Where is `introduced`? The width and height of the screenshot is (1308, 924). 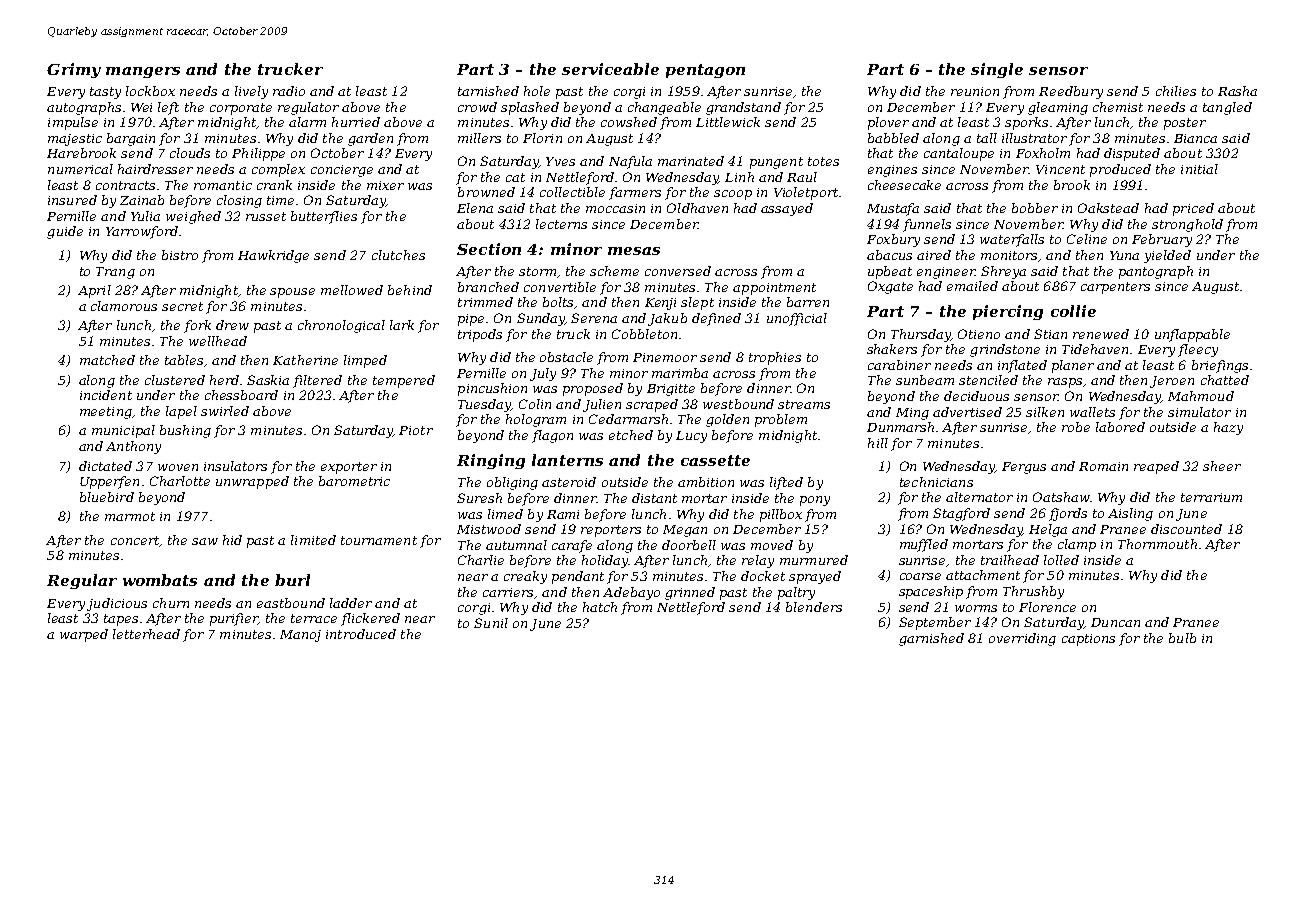
introduced is located at coordinates (361, 634).
